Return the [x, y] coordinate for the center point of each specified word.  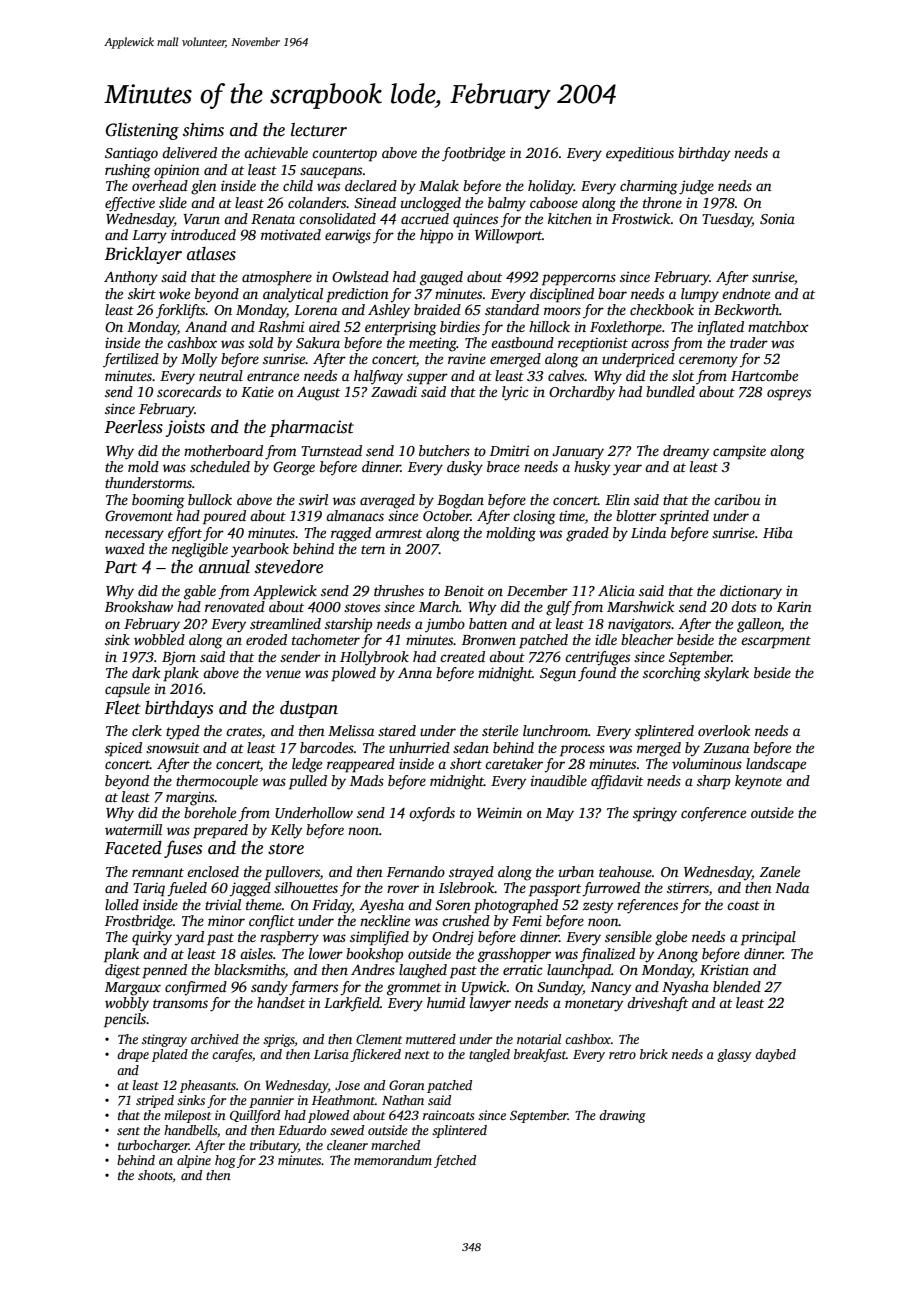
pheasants [208, 1086]
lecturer [319, 130]
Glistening [142, 131]
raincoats [448, 1115]
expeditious [640, 154]
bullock [210, 499]
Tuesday [727, 220]
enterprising [401, 328]
